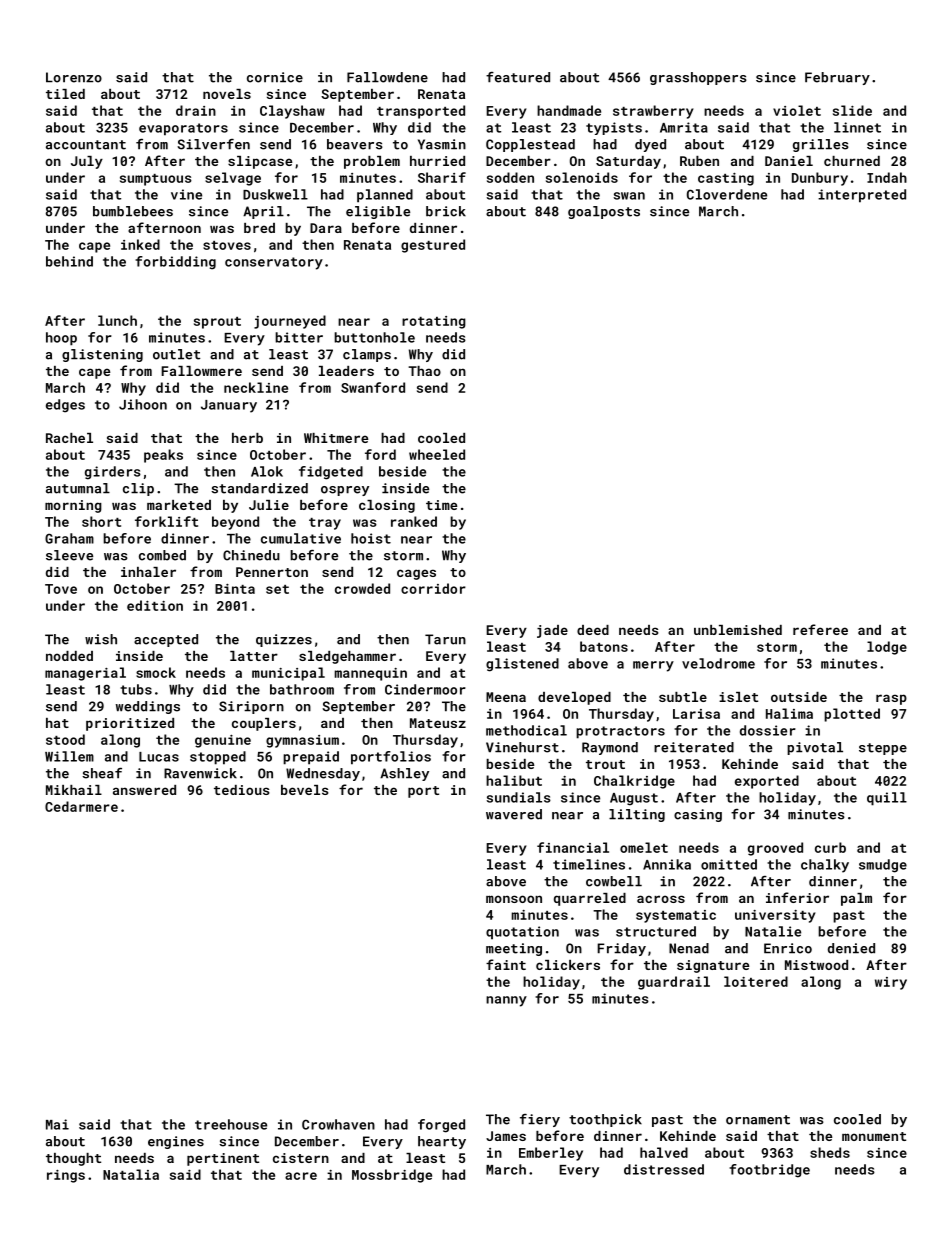 This page has width=952, height=1233. What do you see at coordinates (292, 112) in the page?
I see `Clayshaw` at bounding box center [292, 112].
